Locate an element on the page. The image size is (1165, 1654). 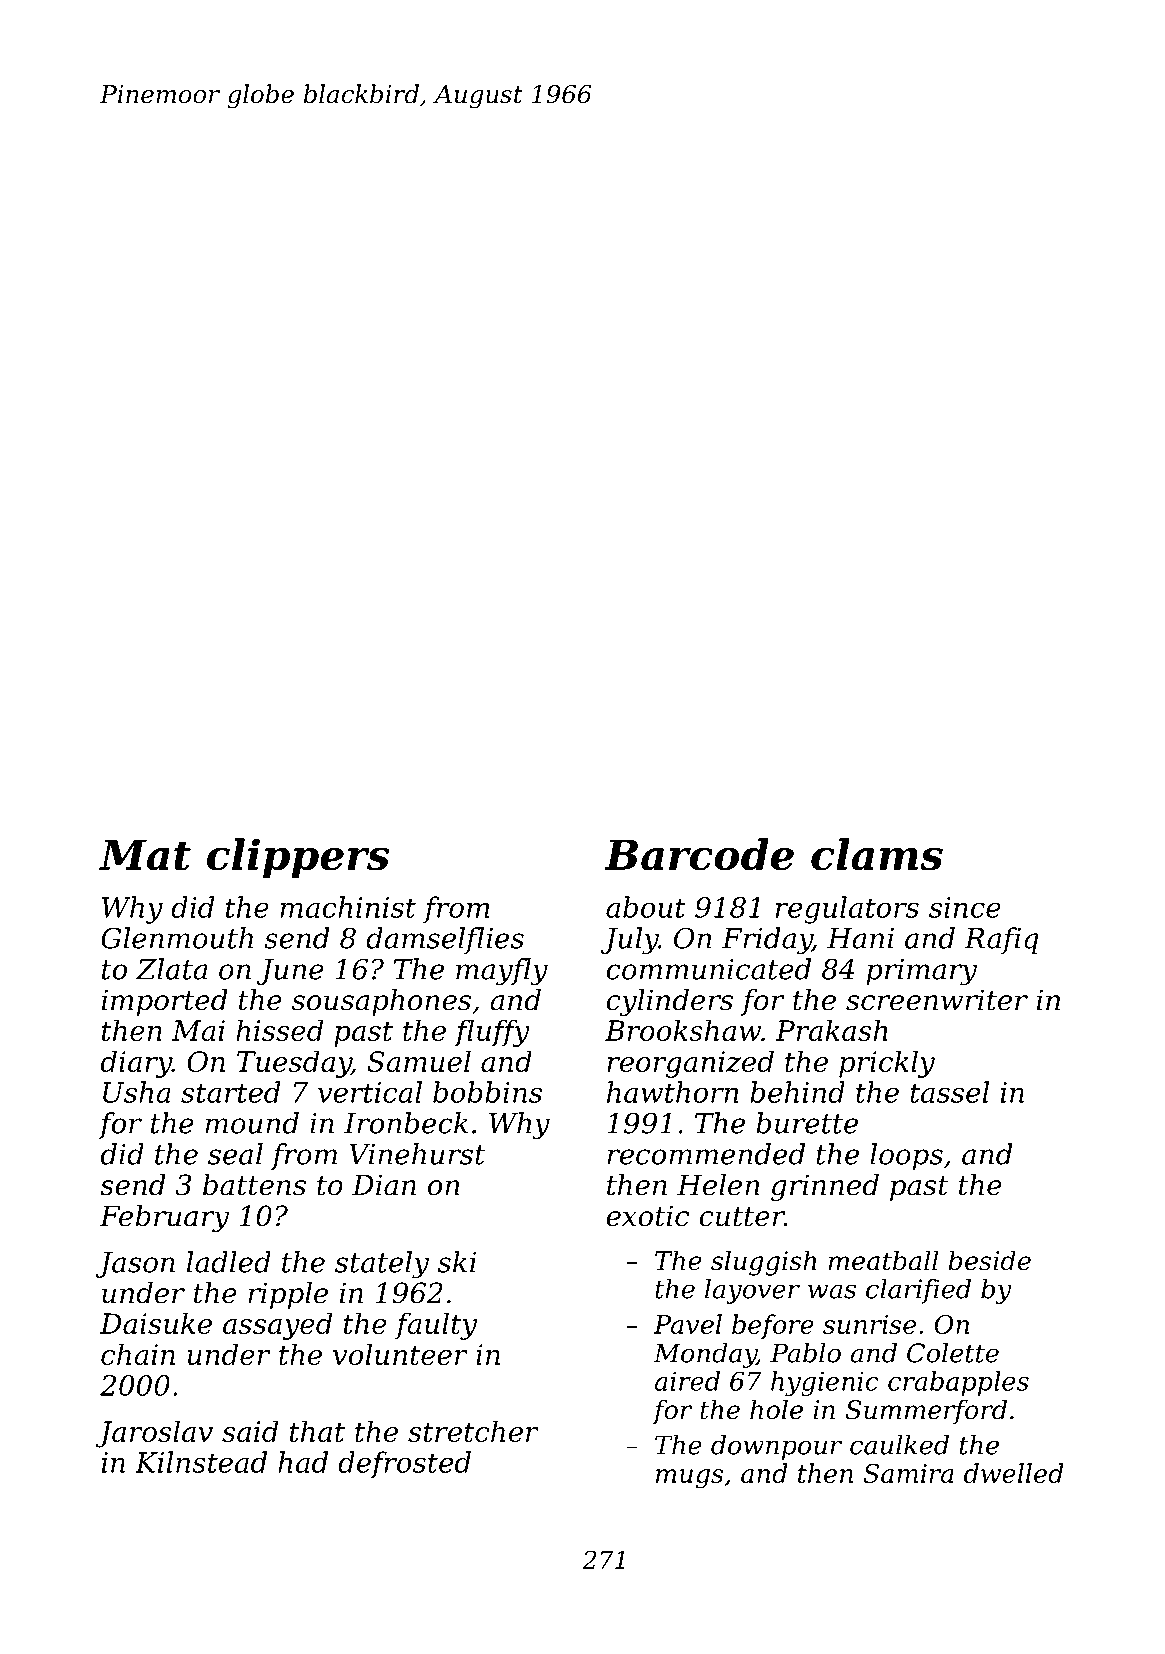
Glenmouth is located at coordinates (177, 938).
